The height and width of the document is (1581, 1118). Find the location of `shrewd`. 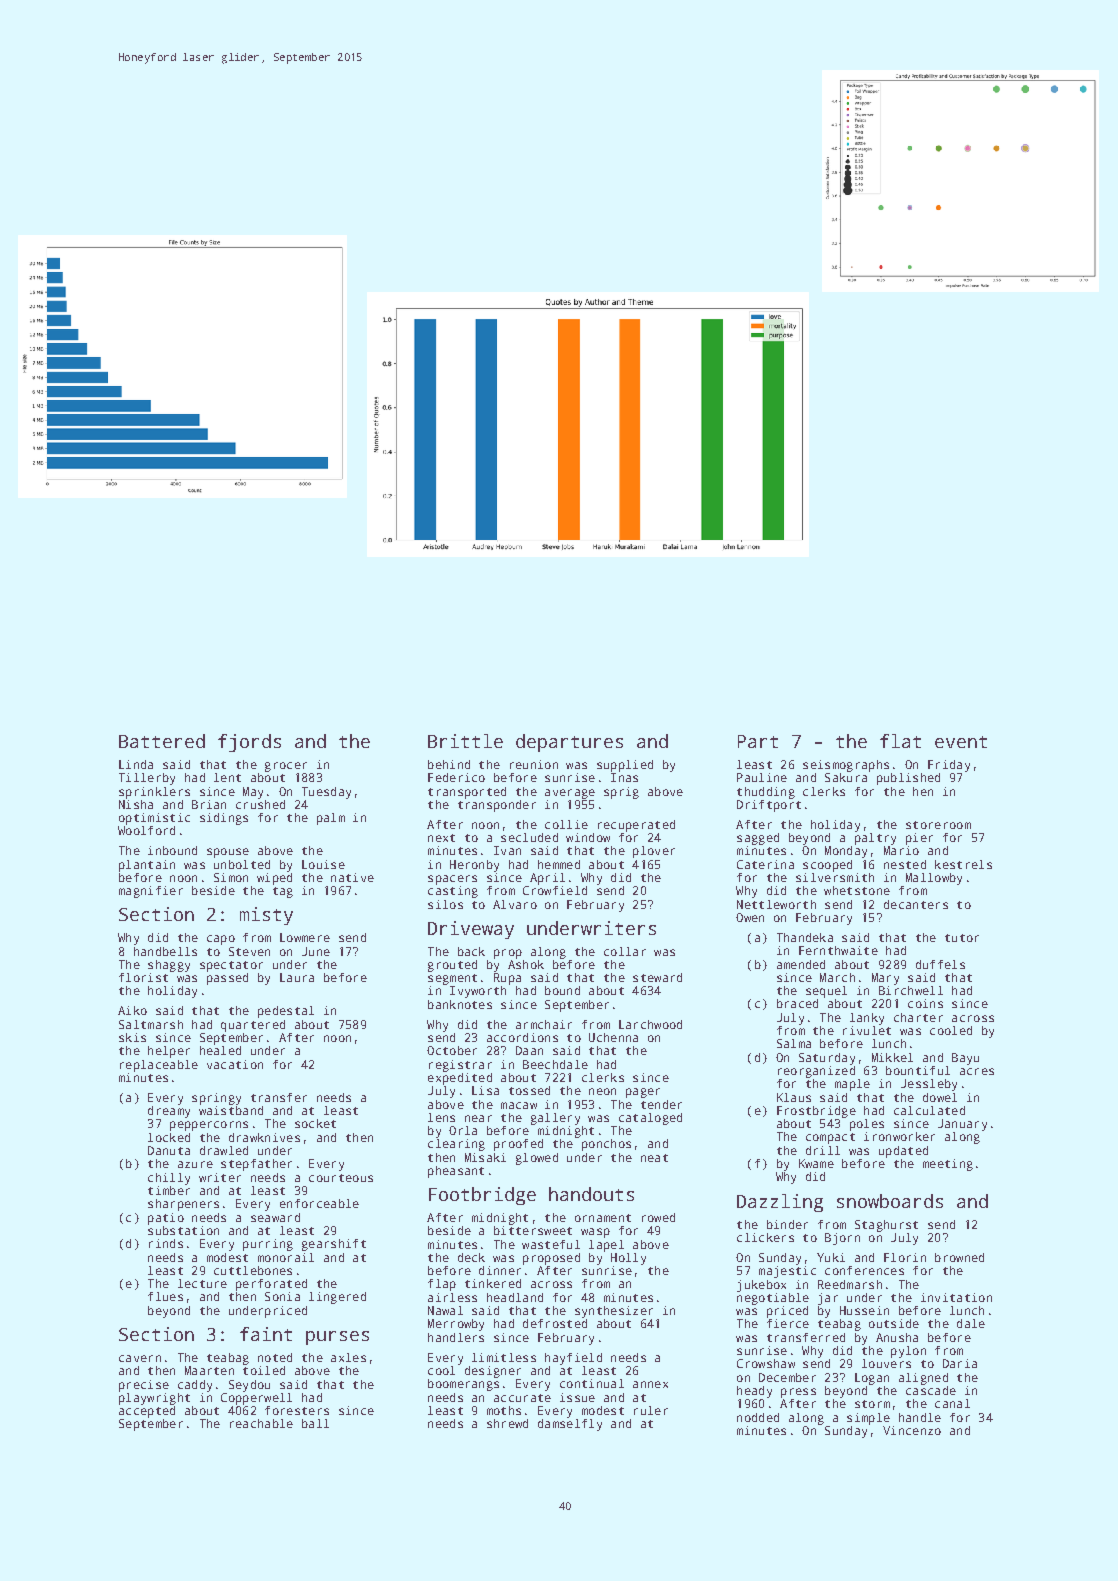

shrewd is located at coordinates (507, 1423).
